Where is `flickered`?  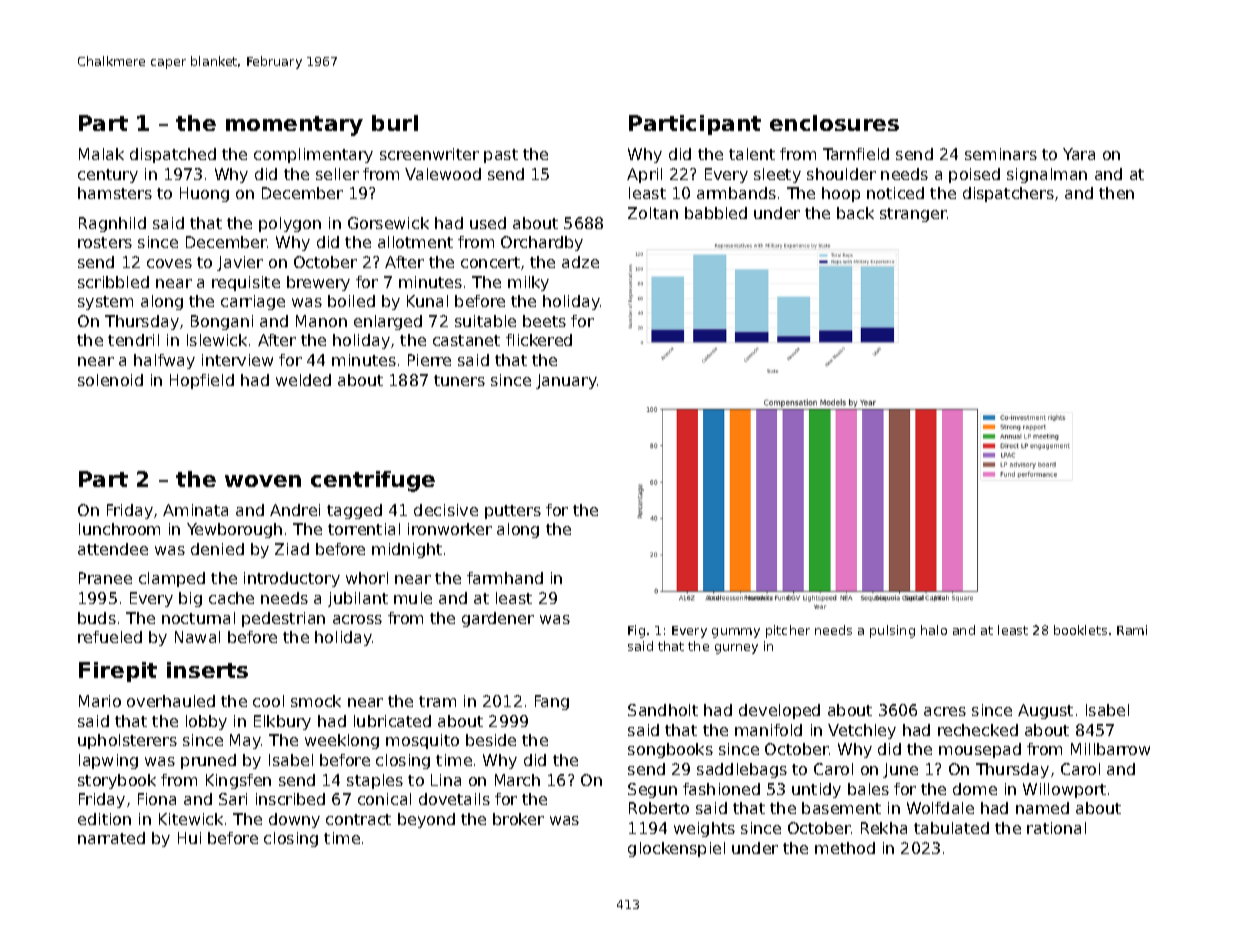
flickered is located at coordinates (539, 340).
